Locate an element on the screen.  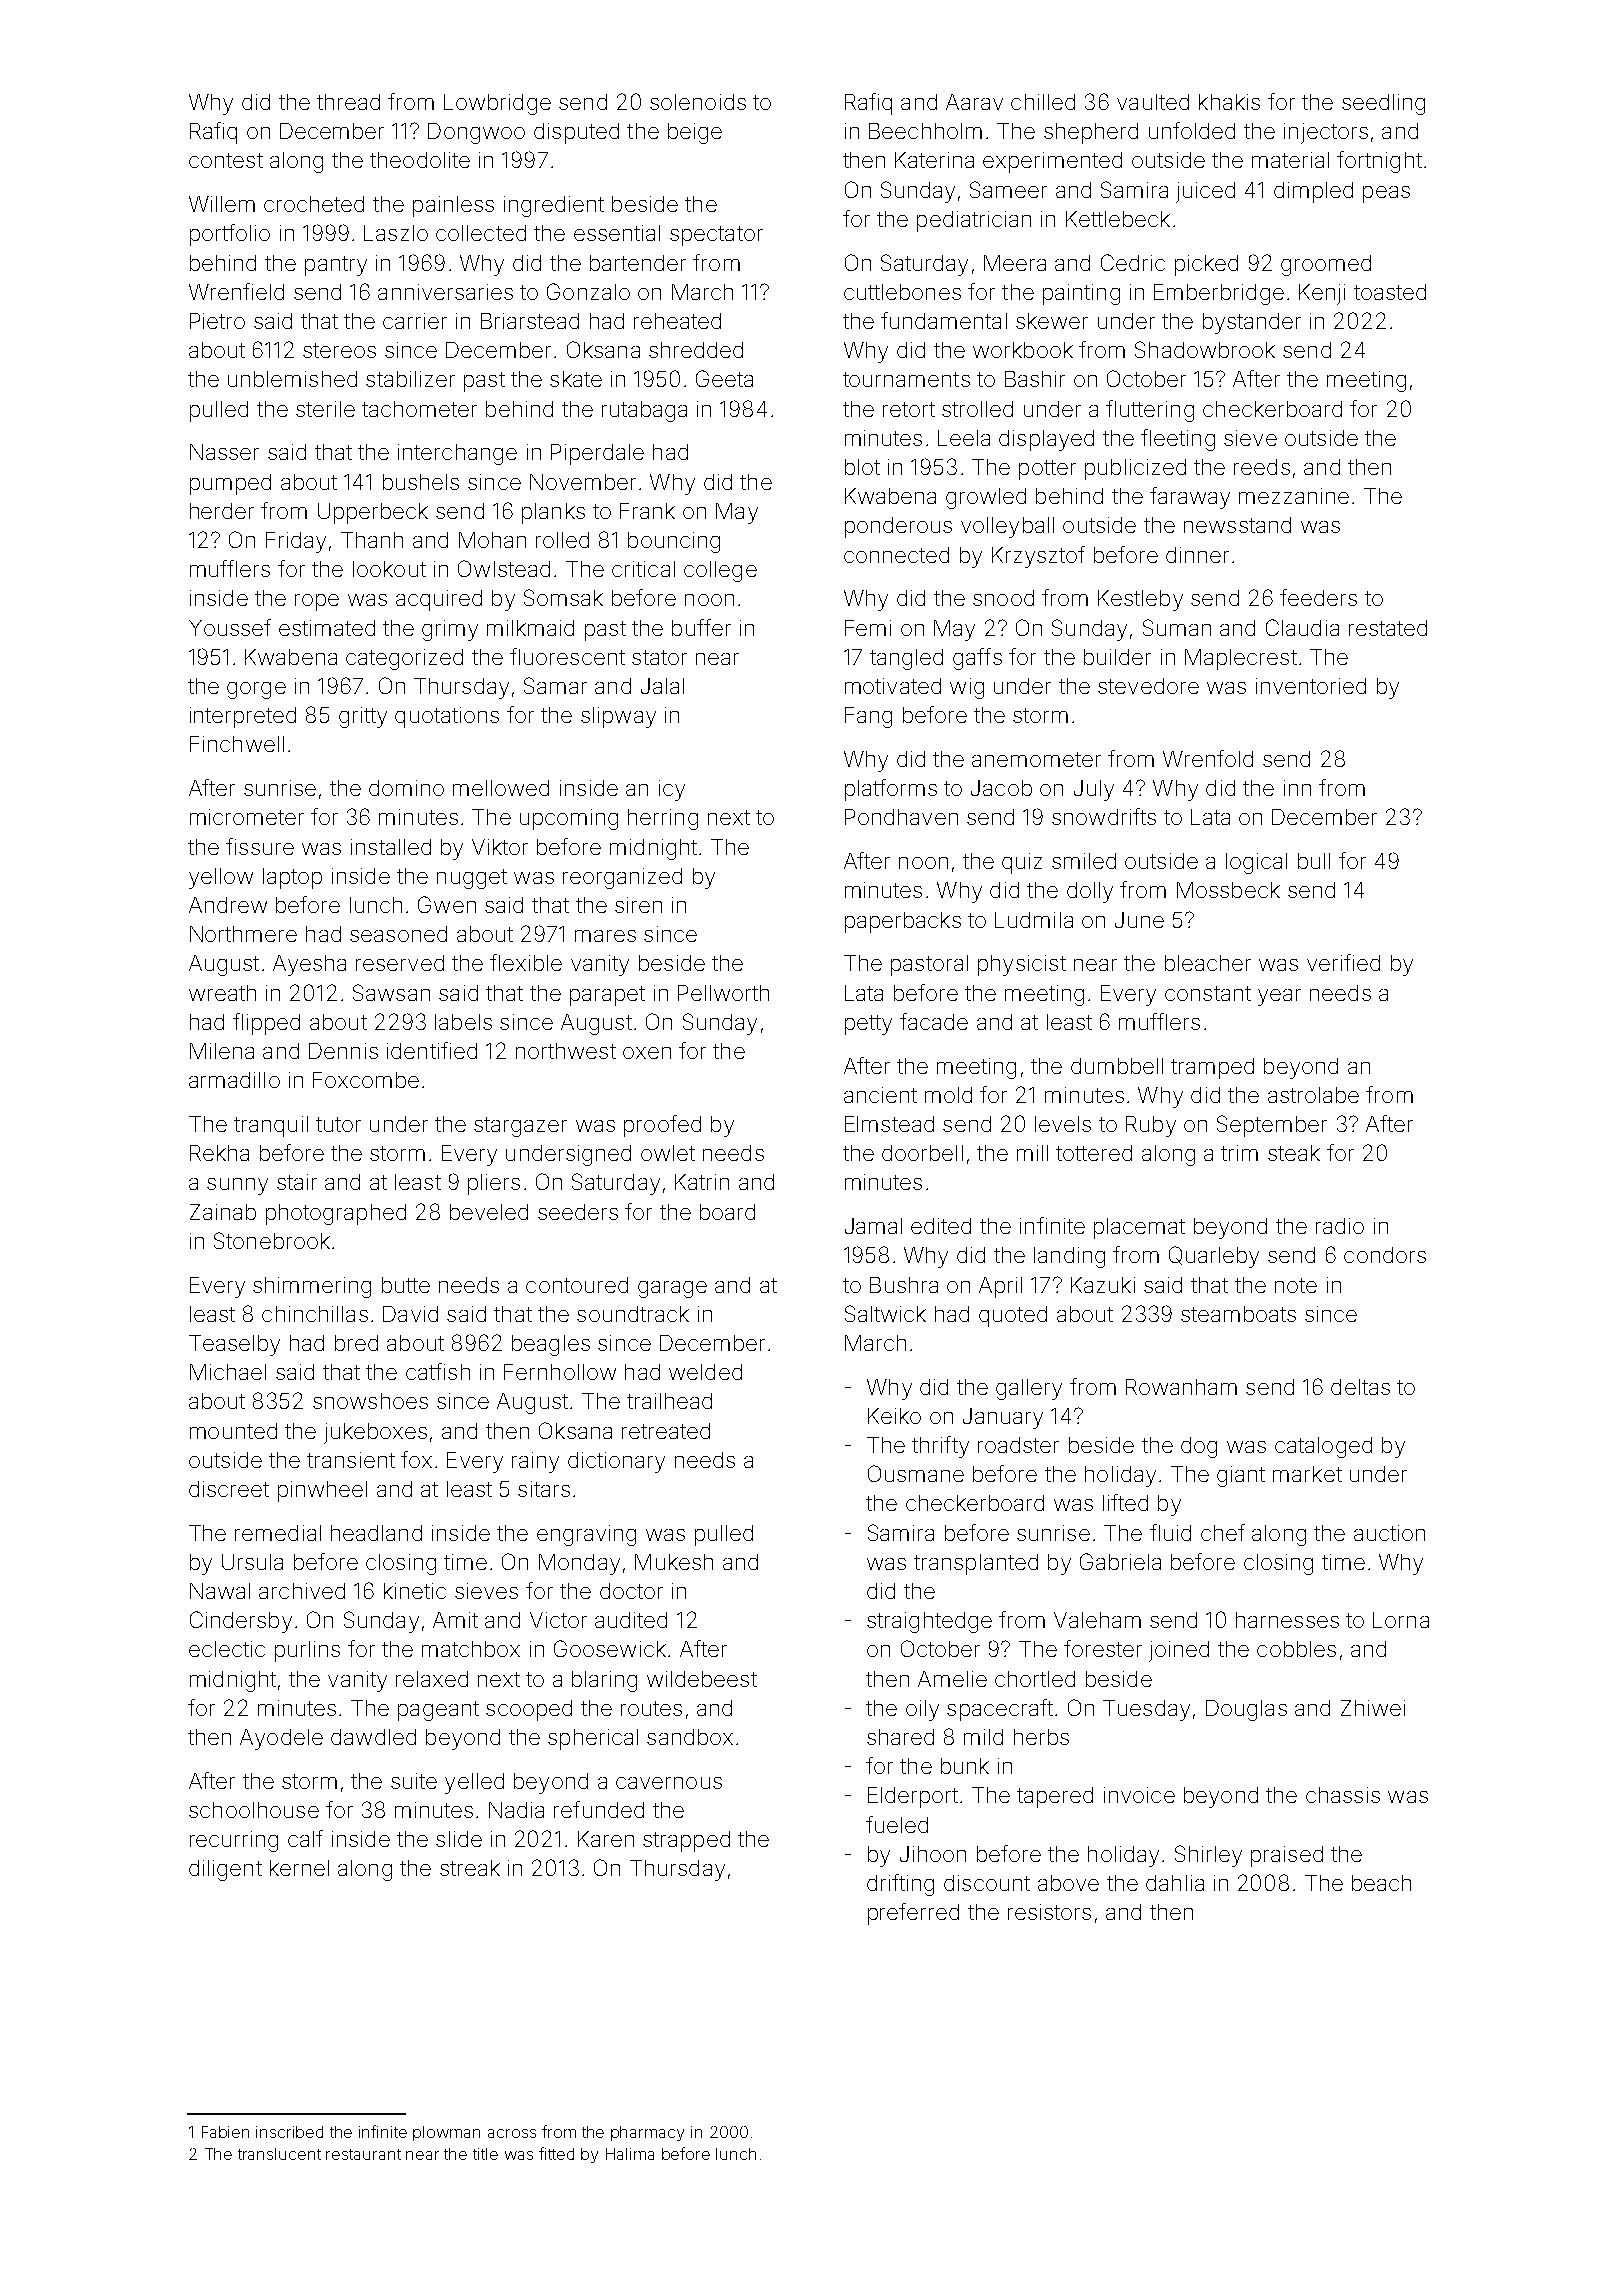
Pellworth is located at coordinates (723, 993).
